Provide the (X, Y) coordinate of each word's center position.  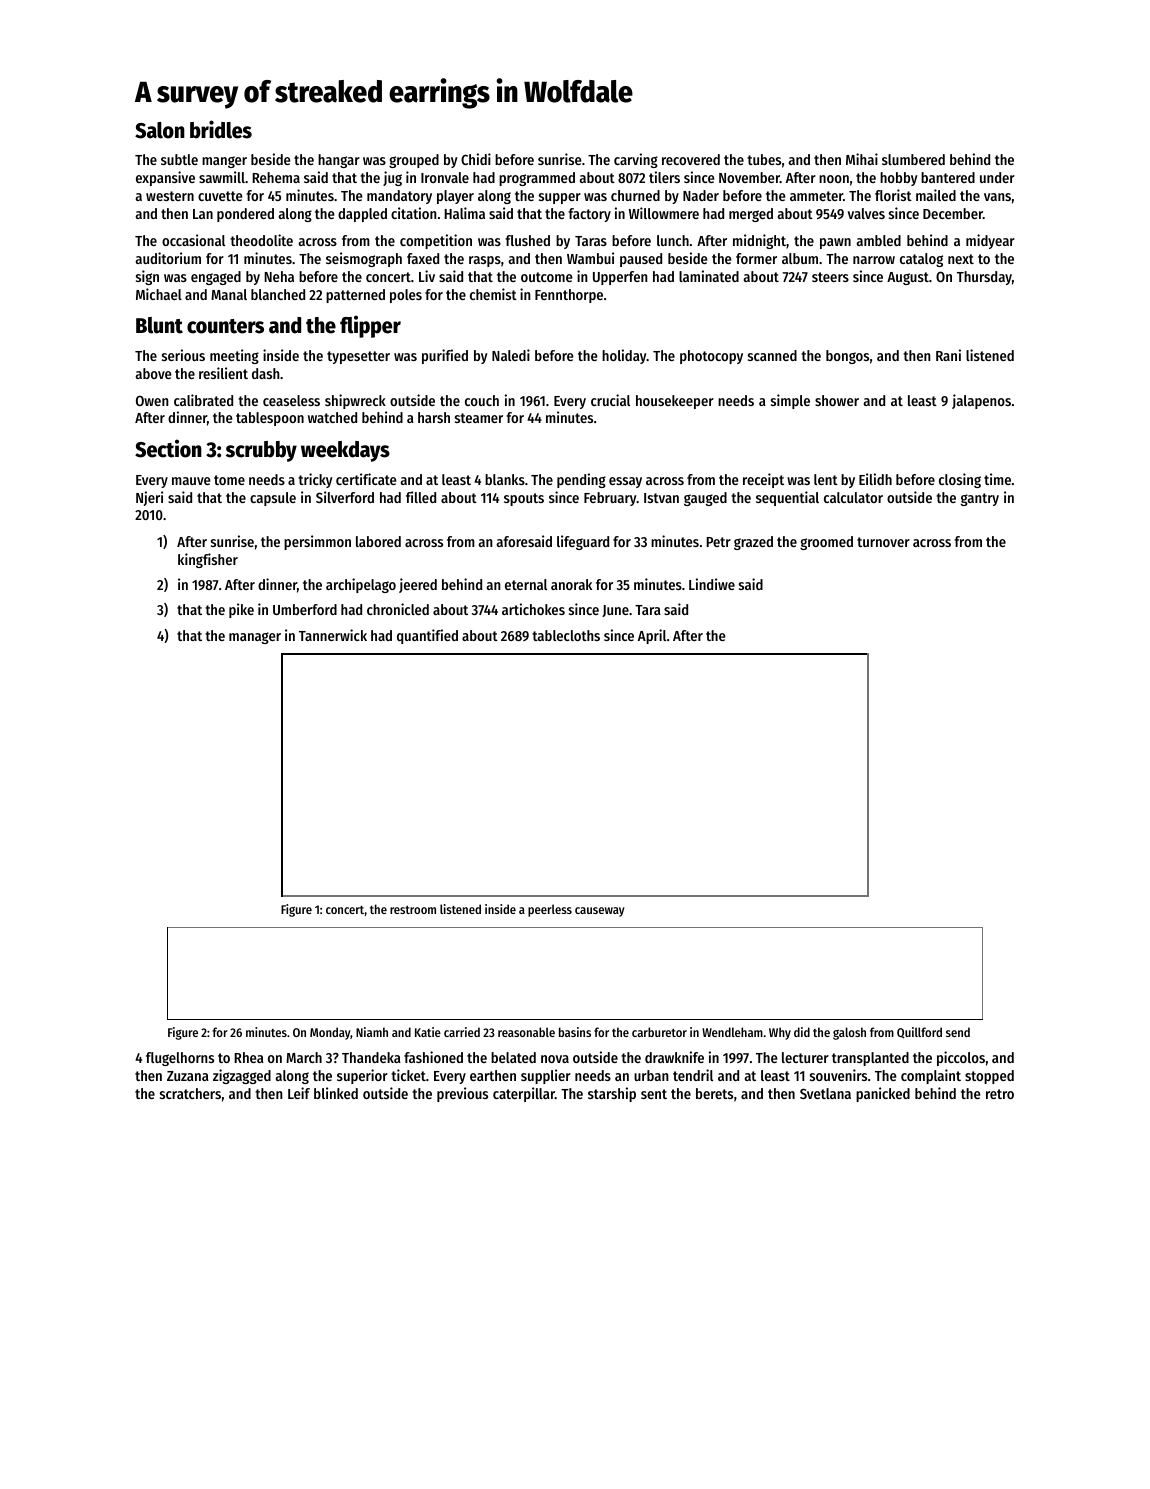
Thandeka (371, 1057)
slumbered (913, 159)
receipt (763, 480)
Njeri (149, 498)
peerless (550, 910)
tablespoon (270, 419)
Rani (948, 355)
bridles (221, 129)
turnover (883, 542)
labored (378, 541)
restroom (413, 910)
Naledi (511, 355)
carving (636, 160)
